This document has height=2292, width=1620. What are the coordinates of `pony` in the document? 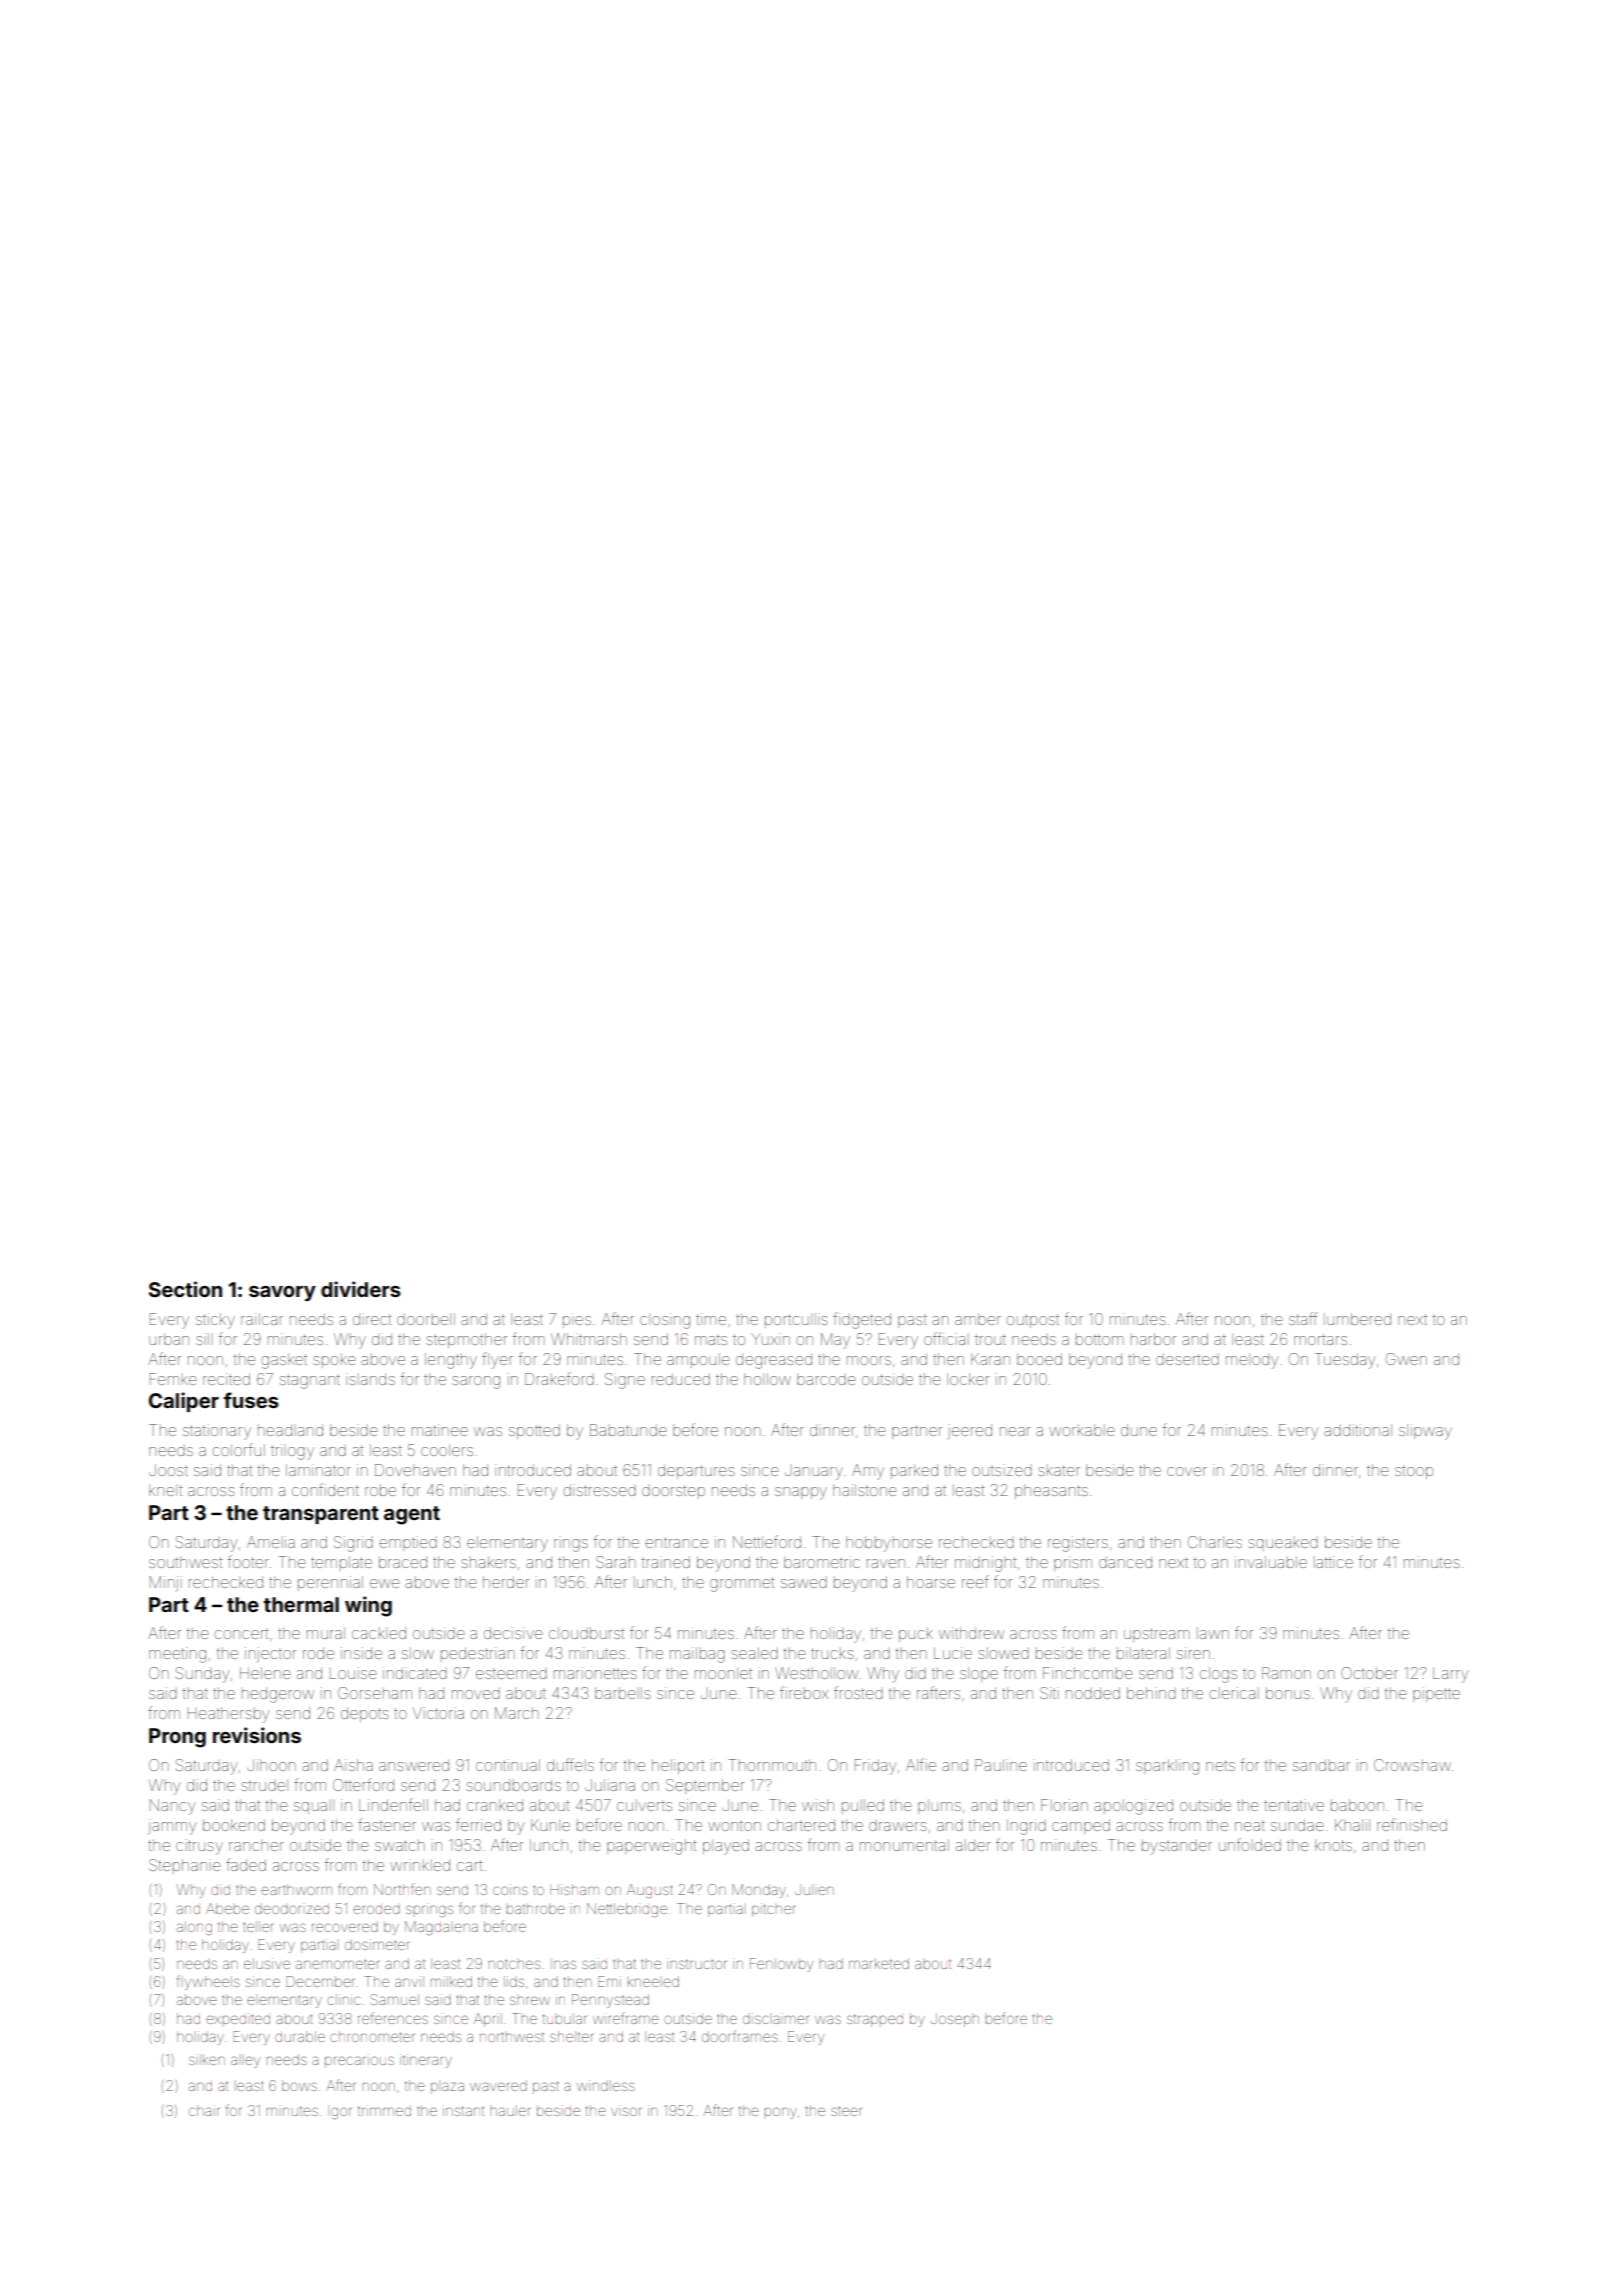 It's located at (780, 2113).
